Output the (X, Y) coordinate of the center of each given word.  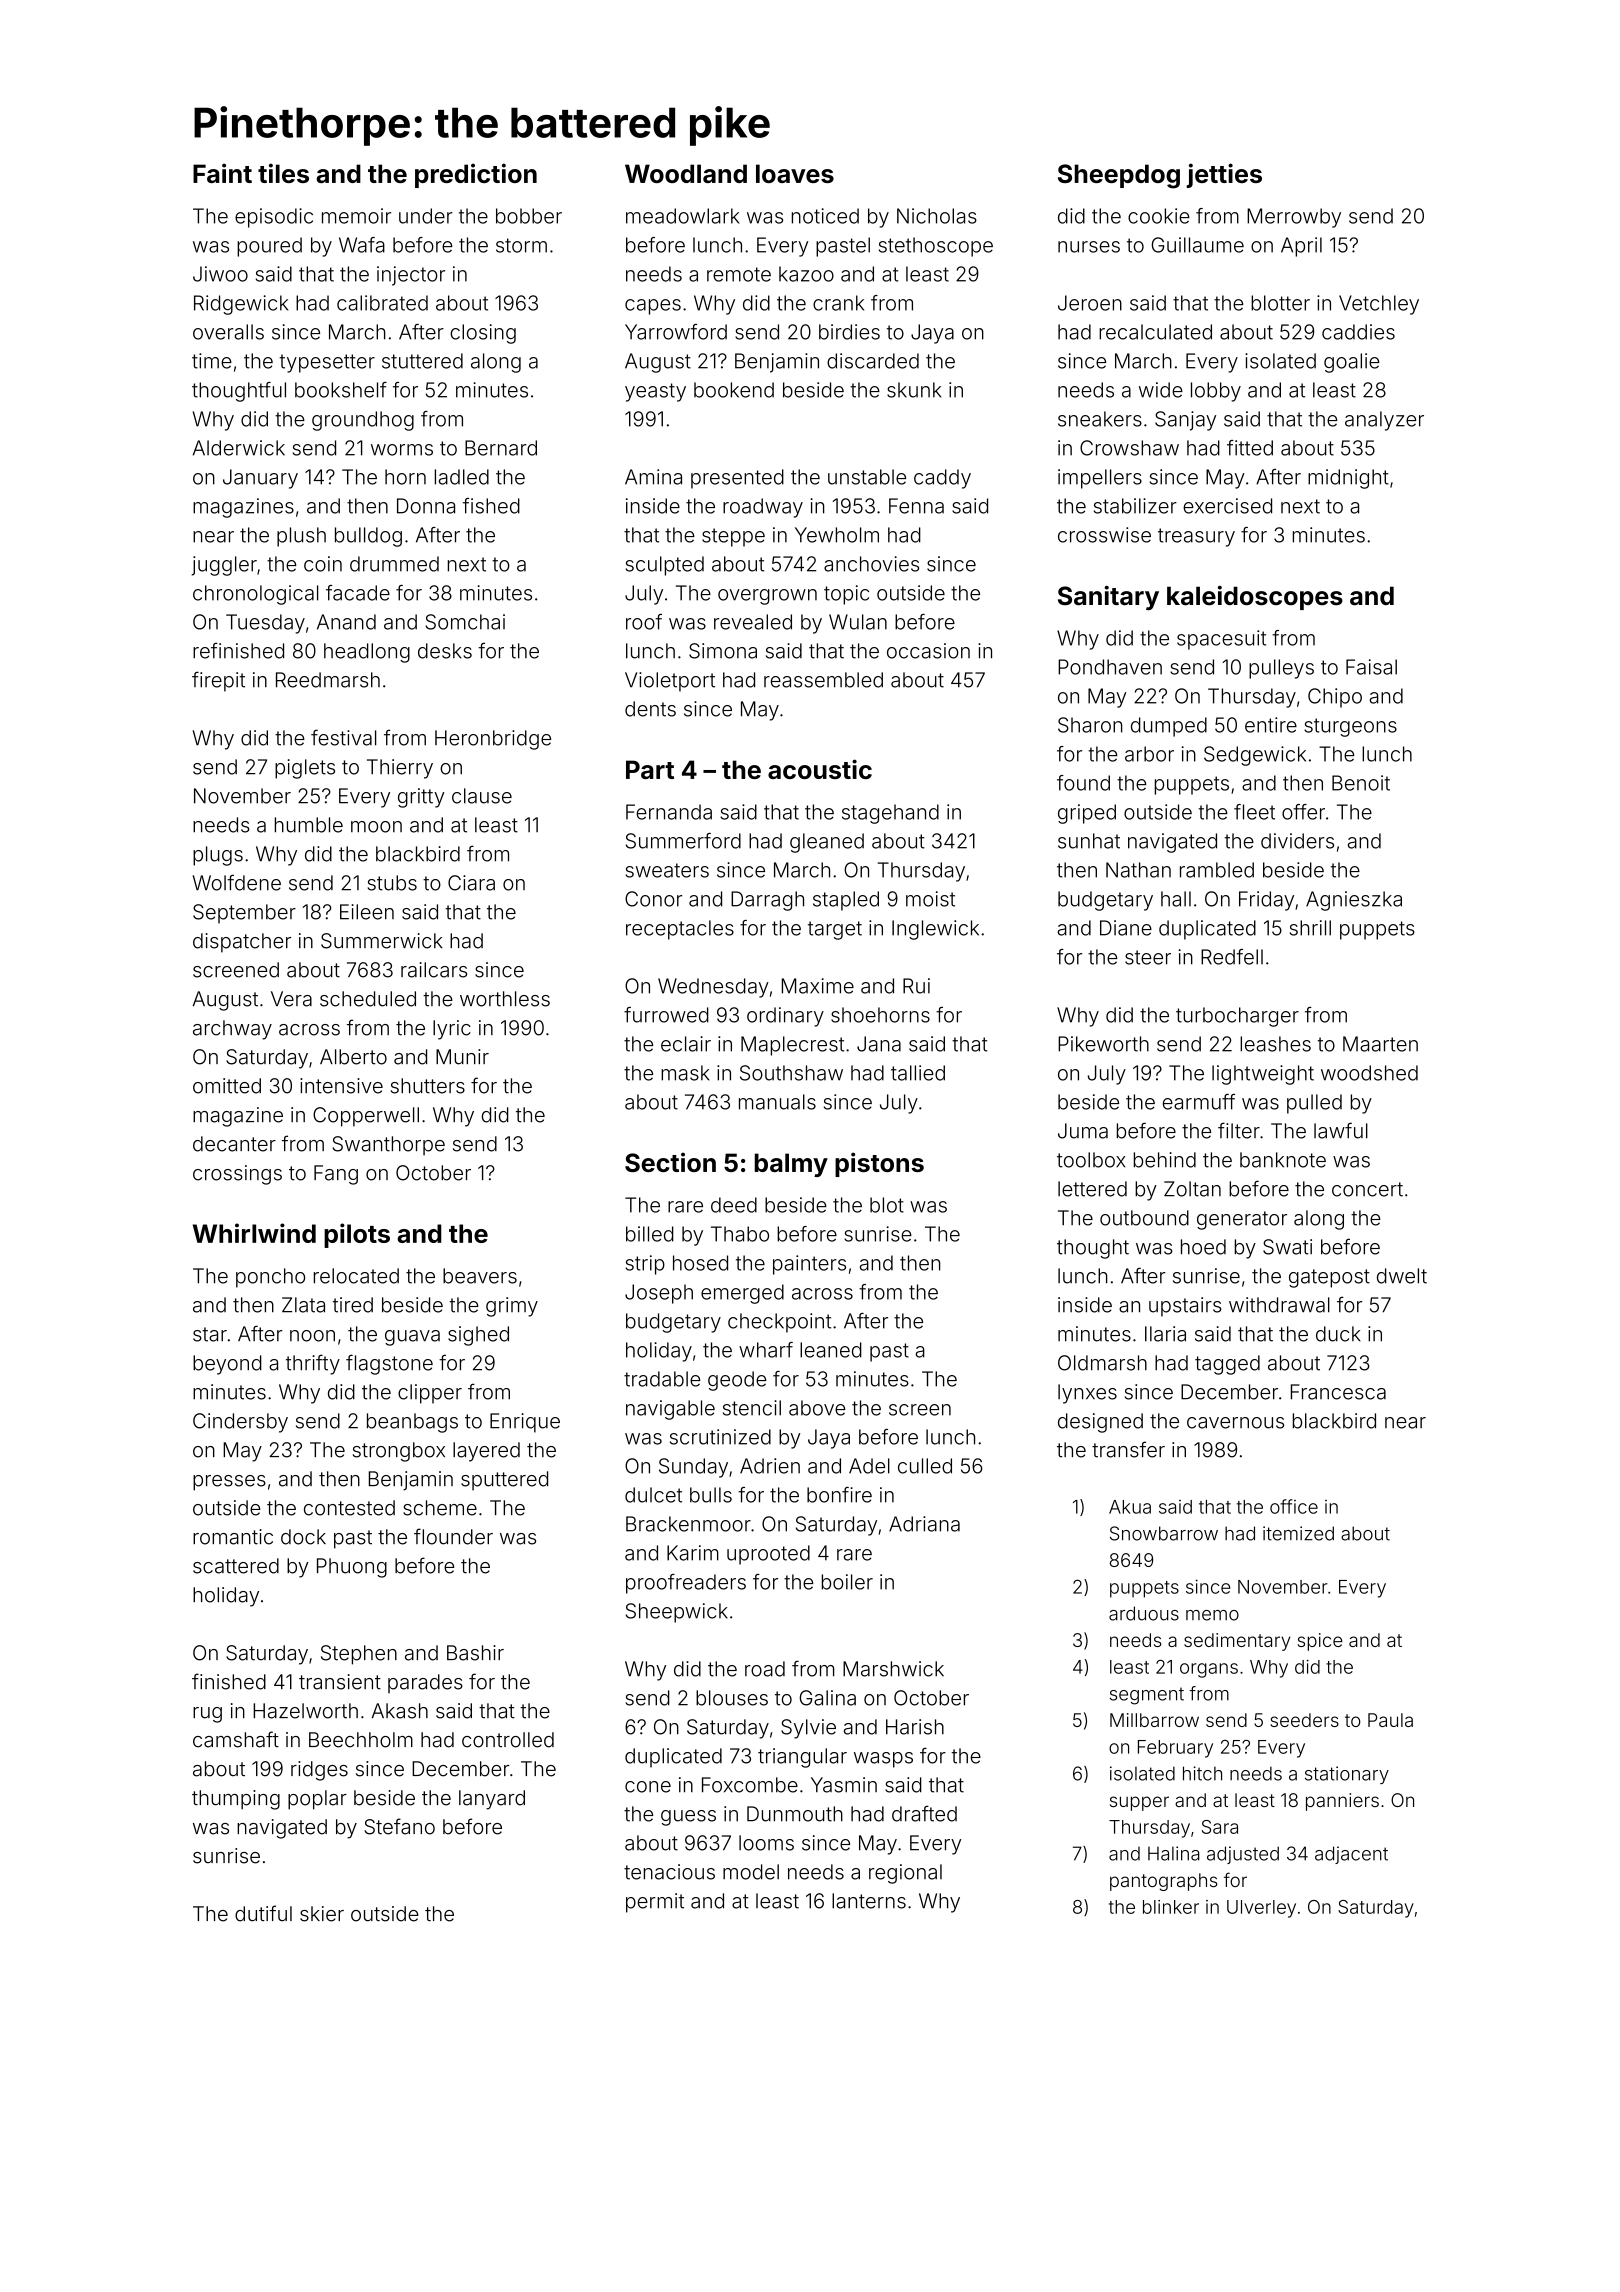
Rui (916, 986)
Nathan (1138, 870)
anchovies (871, 564)
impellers (1100, 479)
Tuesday (265, 624)
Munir (462, 1057)
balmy (791, 1165)
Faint (222, 173)
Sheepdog (1119, 176)
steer (1148, 957)
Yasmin (844, 1785)
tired (353, 1305)
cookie (1159, 216)
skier (322, 1914)
